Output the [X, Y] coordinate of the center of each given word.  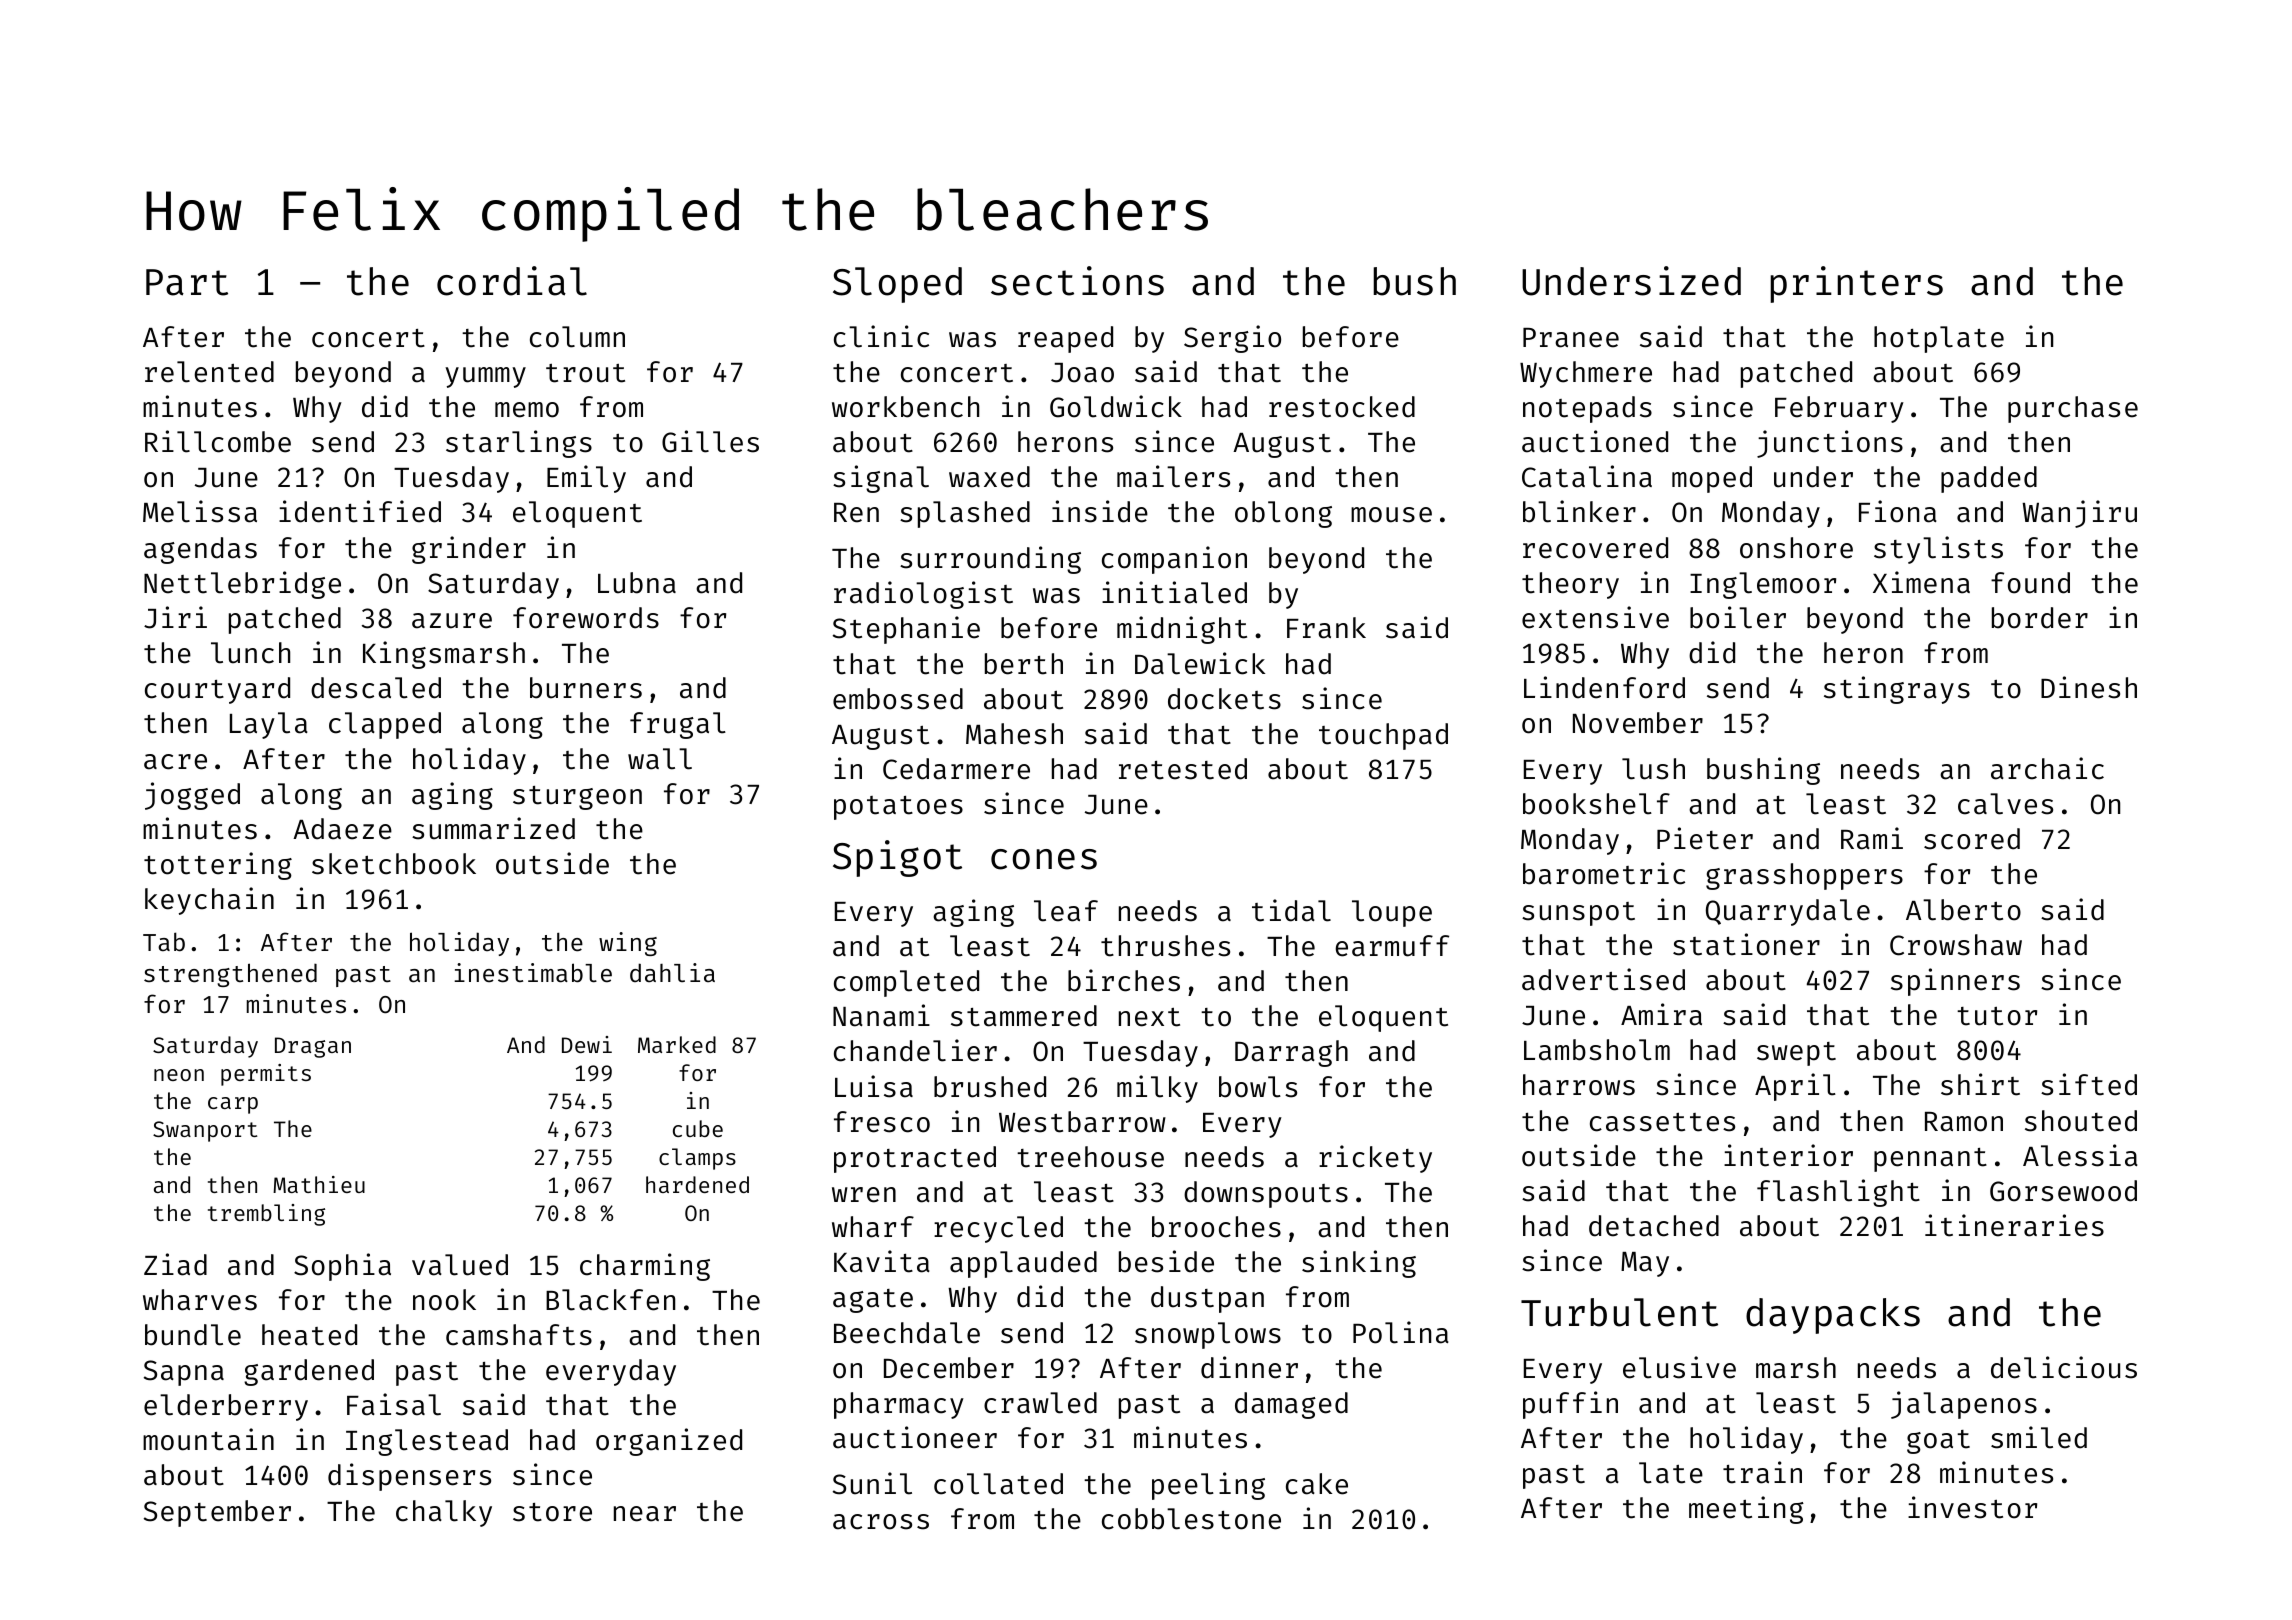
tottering [218, 866]
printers [1856, 284]
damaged [1291, 1405]
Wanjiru [2079, 514]
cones [1044, 859]
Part [187, 282]
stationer [1746, 944]
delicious [2064, 1367]
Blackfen [610, 1300]
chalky [444, 1513]
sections [1077, 281]
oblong [1283, 514]
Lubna [637, 583]
